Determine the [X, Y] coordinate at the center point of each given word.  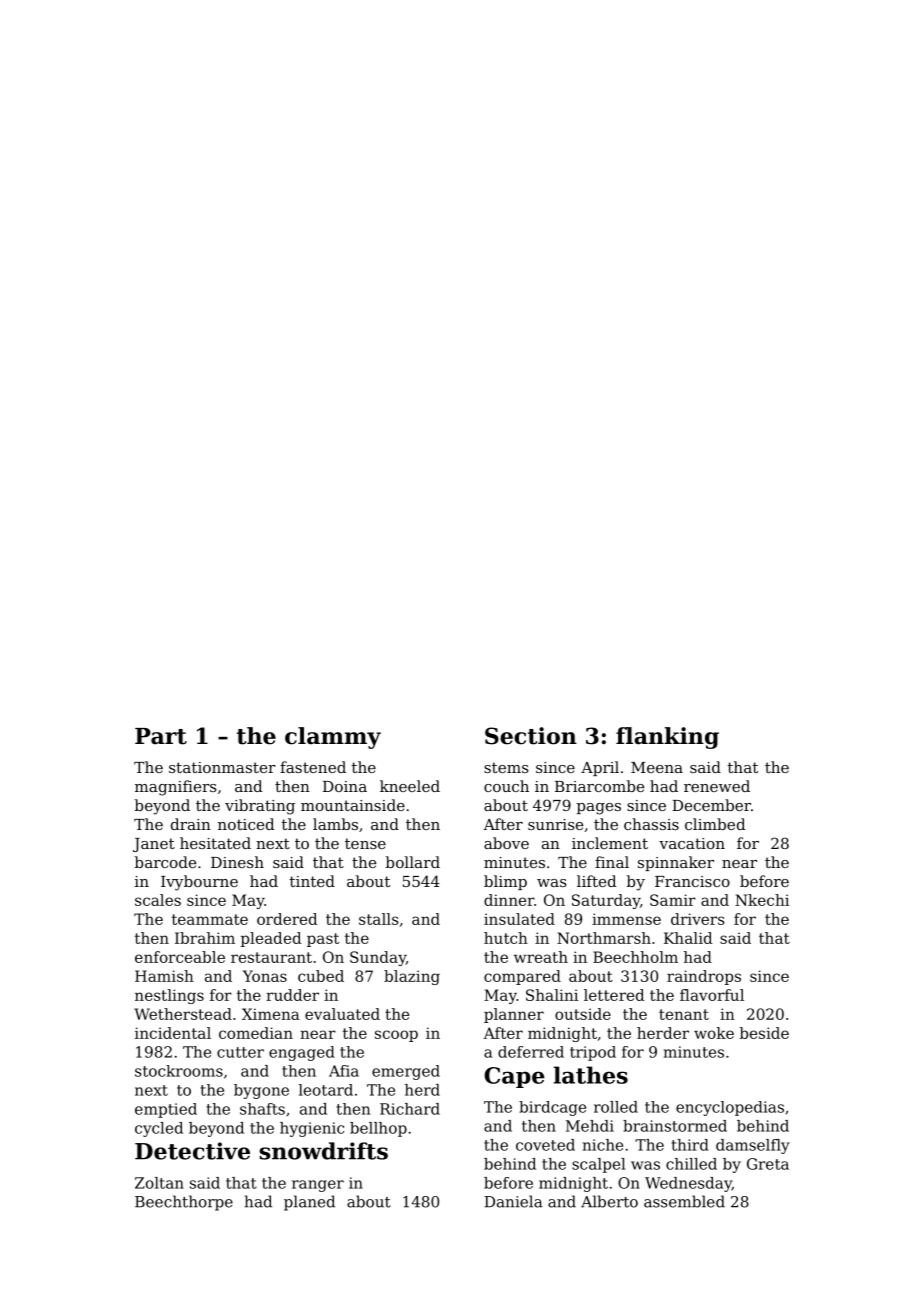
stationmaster [222, 767]
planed [309, 1203]
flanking [667, 738]
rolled [616, 1107]
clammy [333, 738]
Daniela [513, 1201]
